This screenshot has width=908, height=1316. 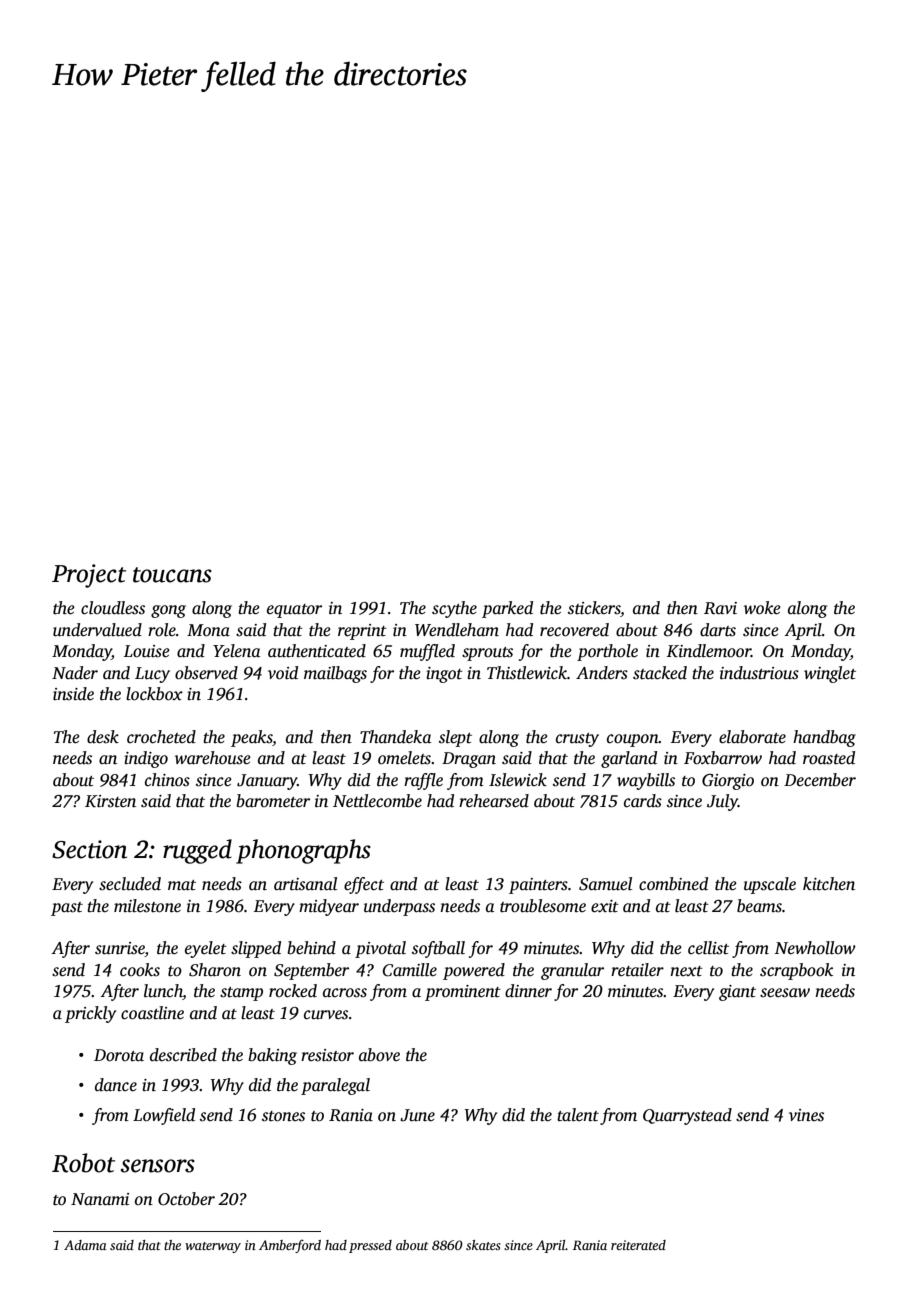 I want to click on void, so click(x=283, y=673).
